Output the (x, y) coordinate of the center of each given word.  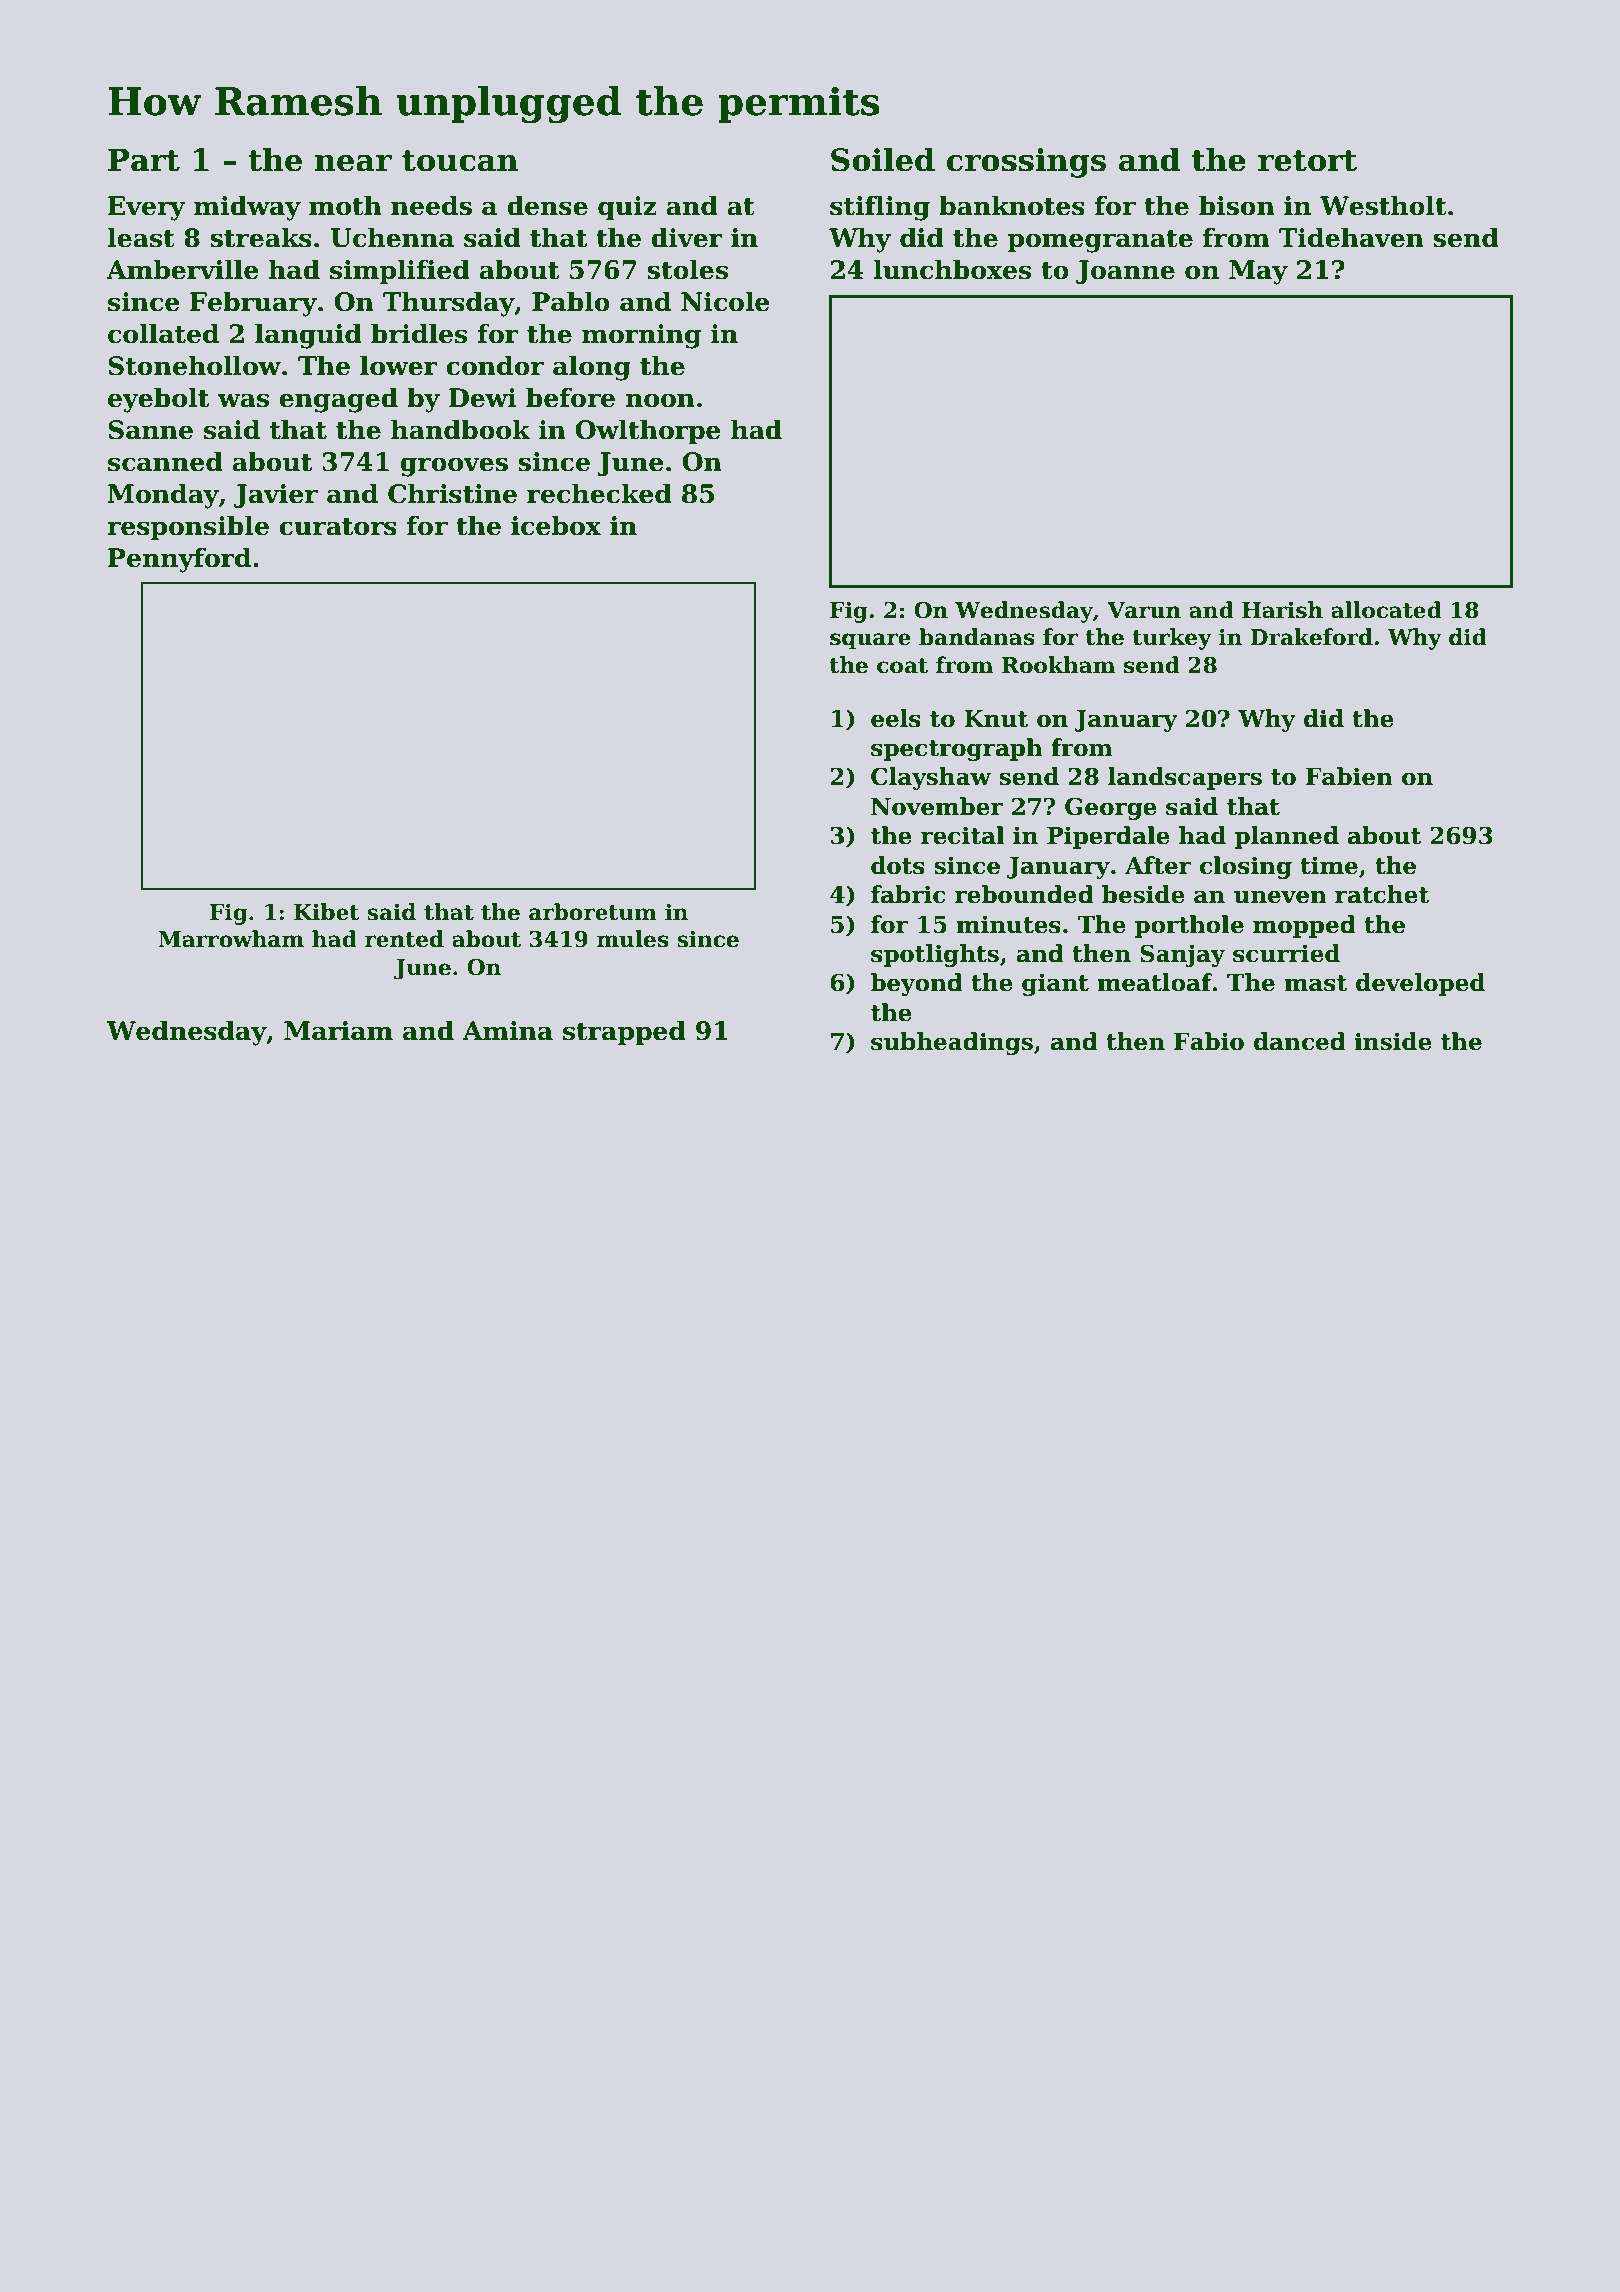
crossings (1026, 163)
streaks (261, 237)
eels (896, 718)
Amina (507, 1031)
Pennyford (179, 560)
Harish (1282, 610)
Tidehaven (1351, 237)
